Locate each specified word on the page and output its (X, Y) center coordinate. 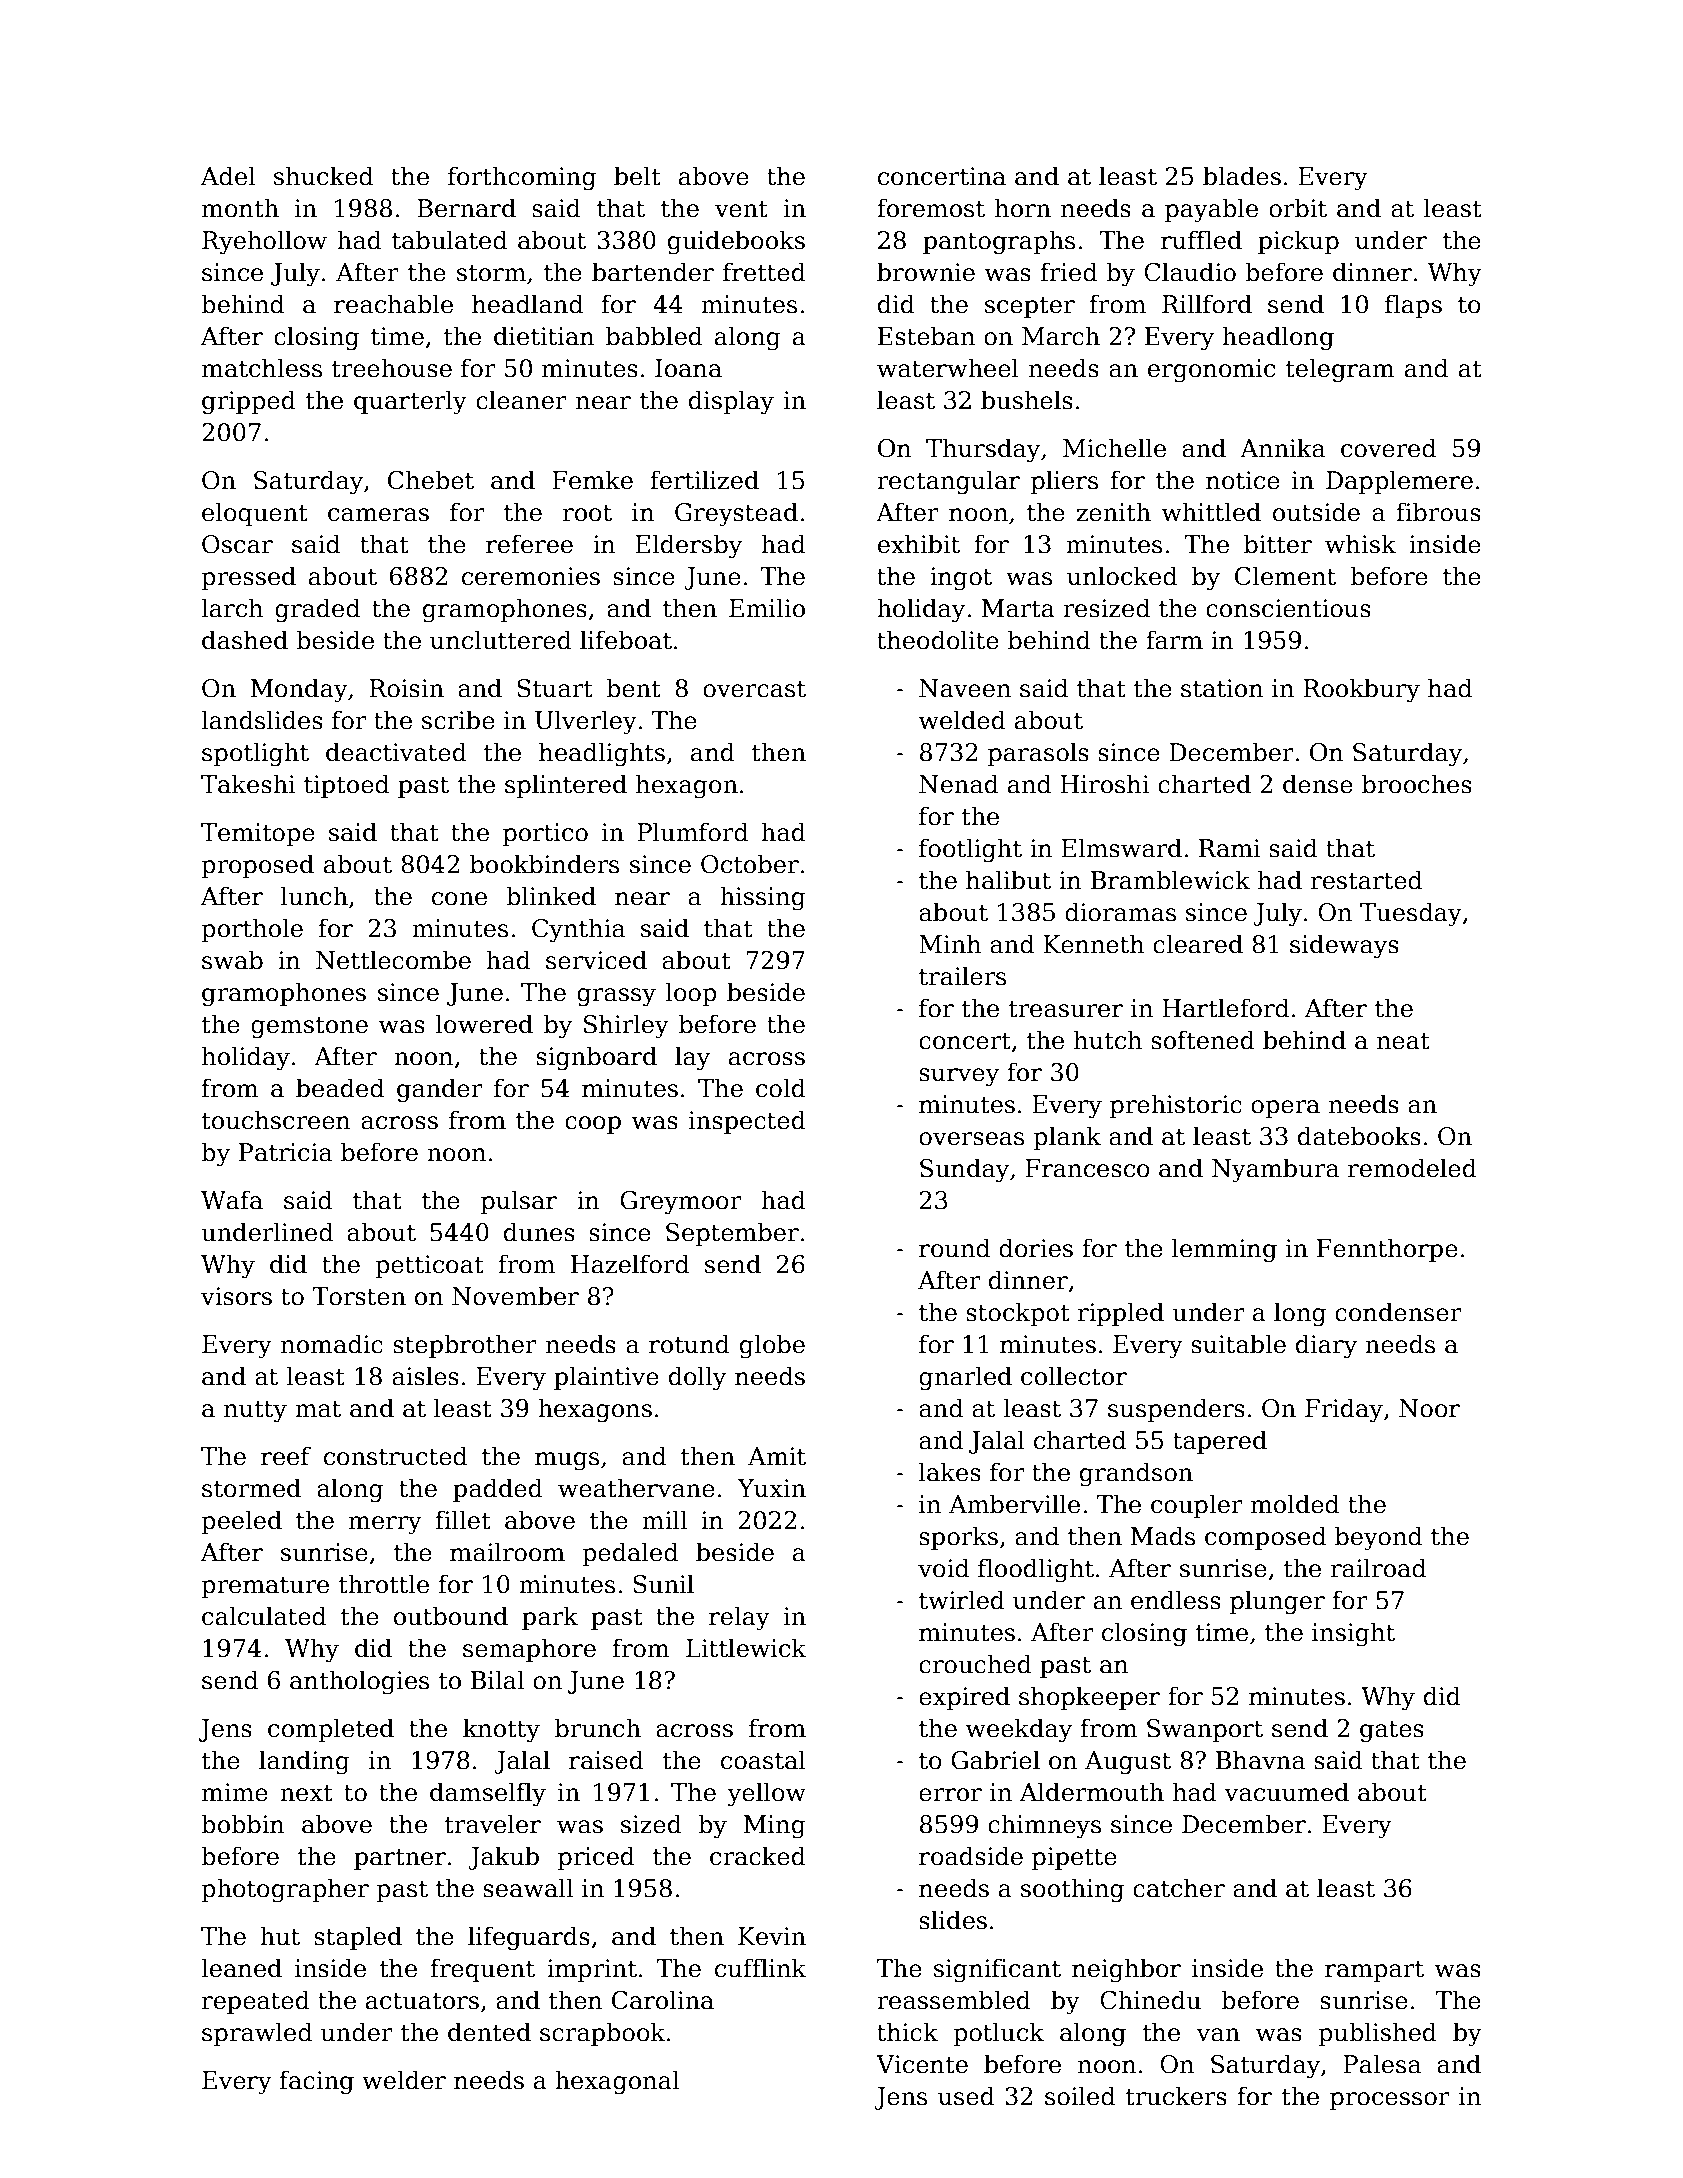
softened (1203, 1040)
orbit (1298, 208)
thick (907, 2032)
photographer (285, 1890)
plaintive (606, 1378)
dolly (697, 1378)
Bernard (466, 208)
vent (741, 209)
